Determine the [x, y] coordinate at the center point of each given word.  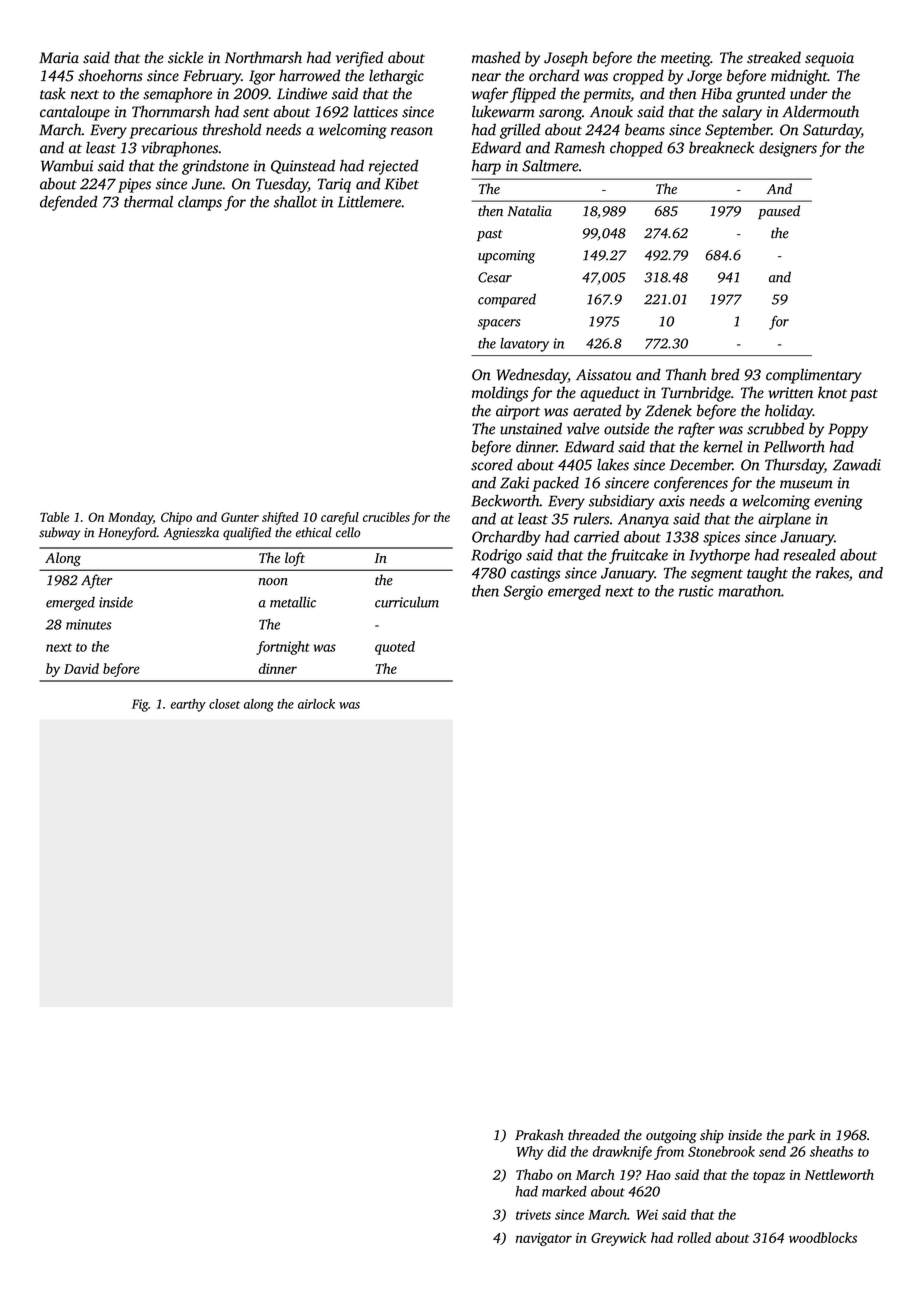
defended [69, 203]
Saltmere [550, 166]
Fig [140, 705]
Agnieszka [191, 533]
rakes [832, 573]
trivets [533, 1214]
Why [530, 1153]
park [801, 1136]
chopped [636, 149]
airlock [316, 704]
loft [295, 559]
